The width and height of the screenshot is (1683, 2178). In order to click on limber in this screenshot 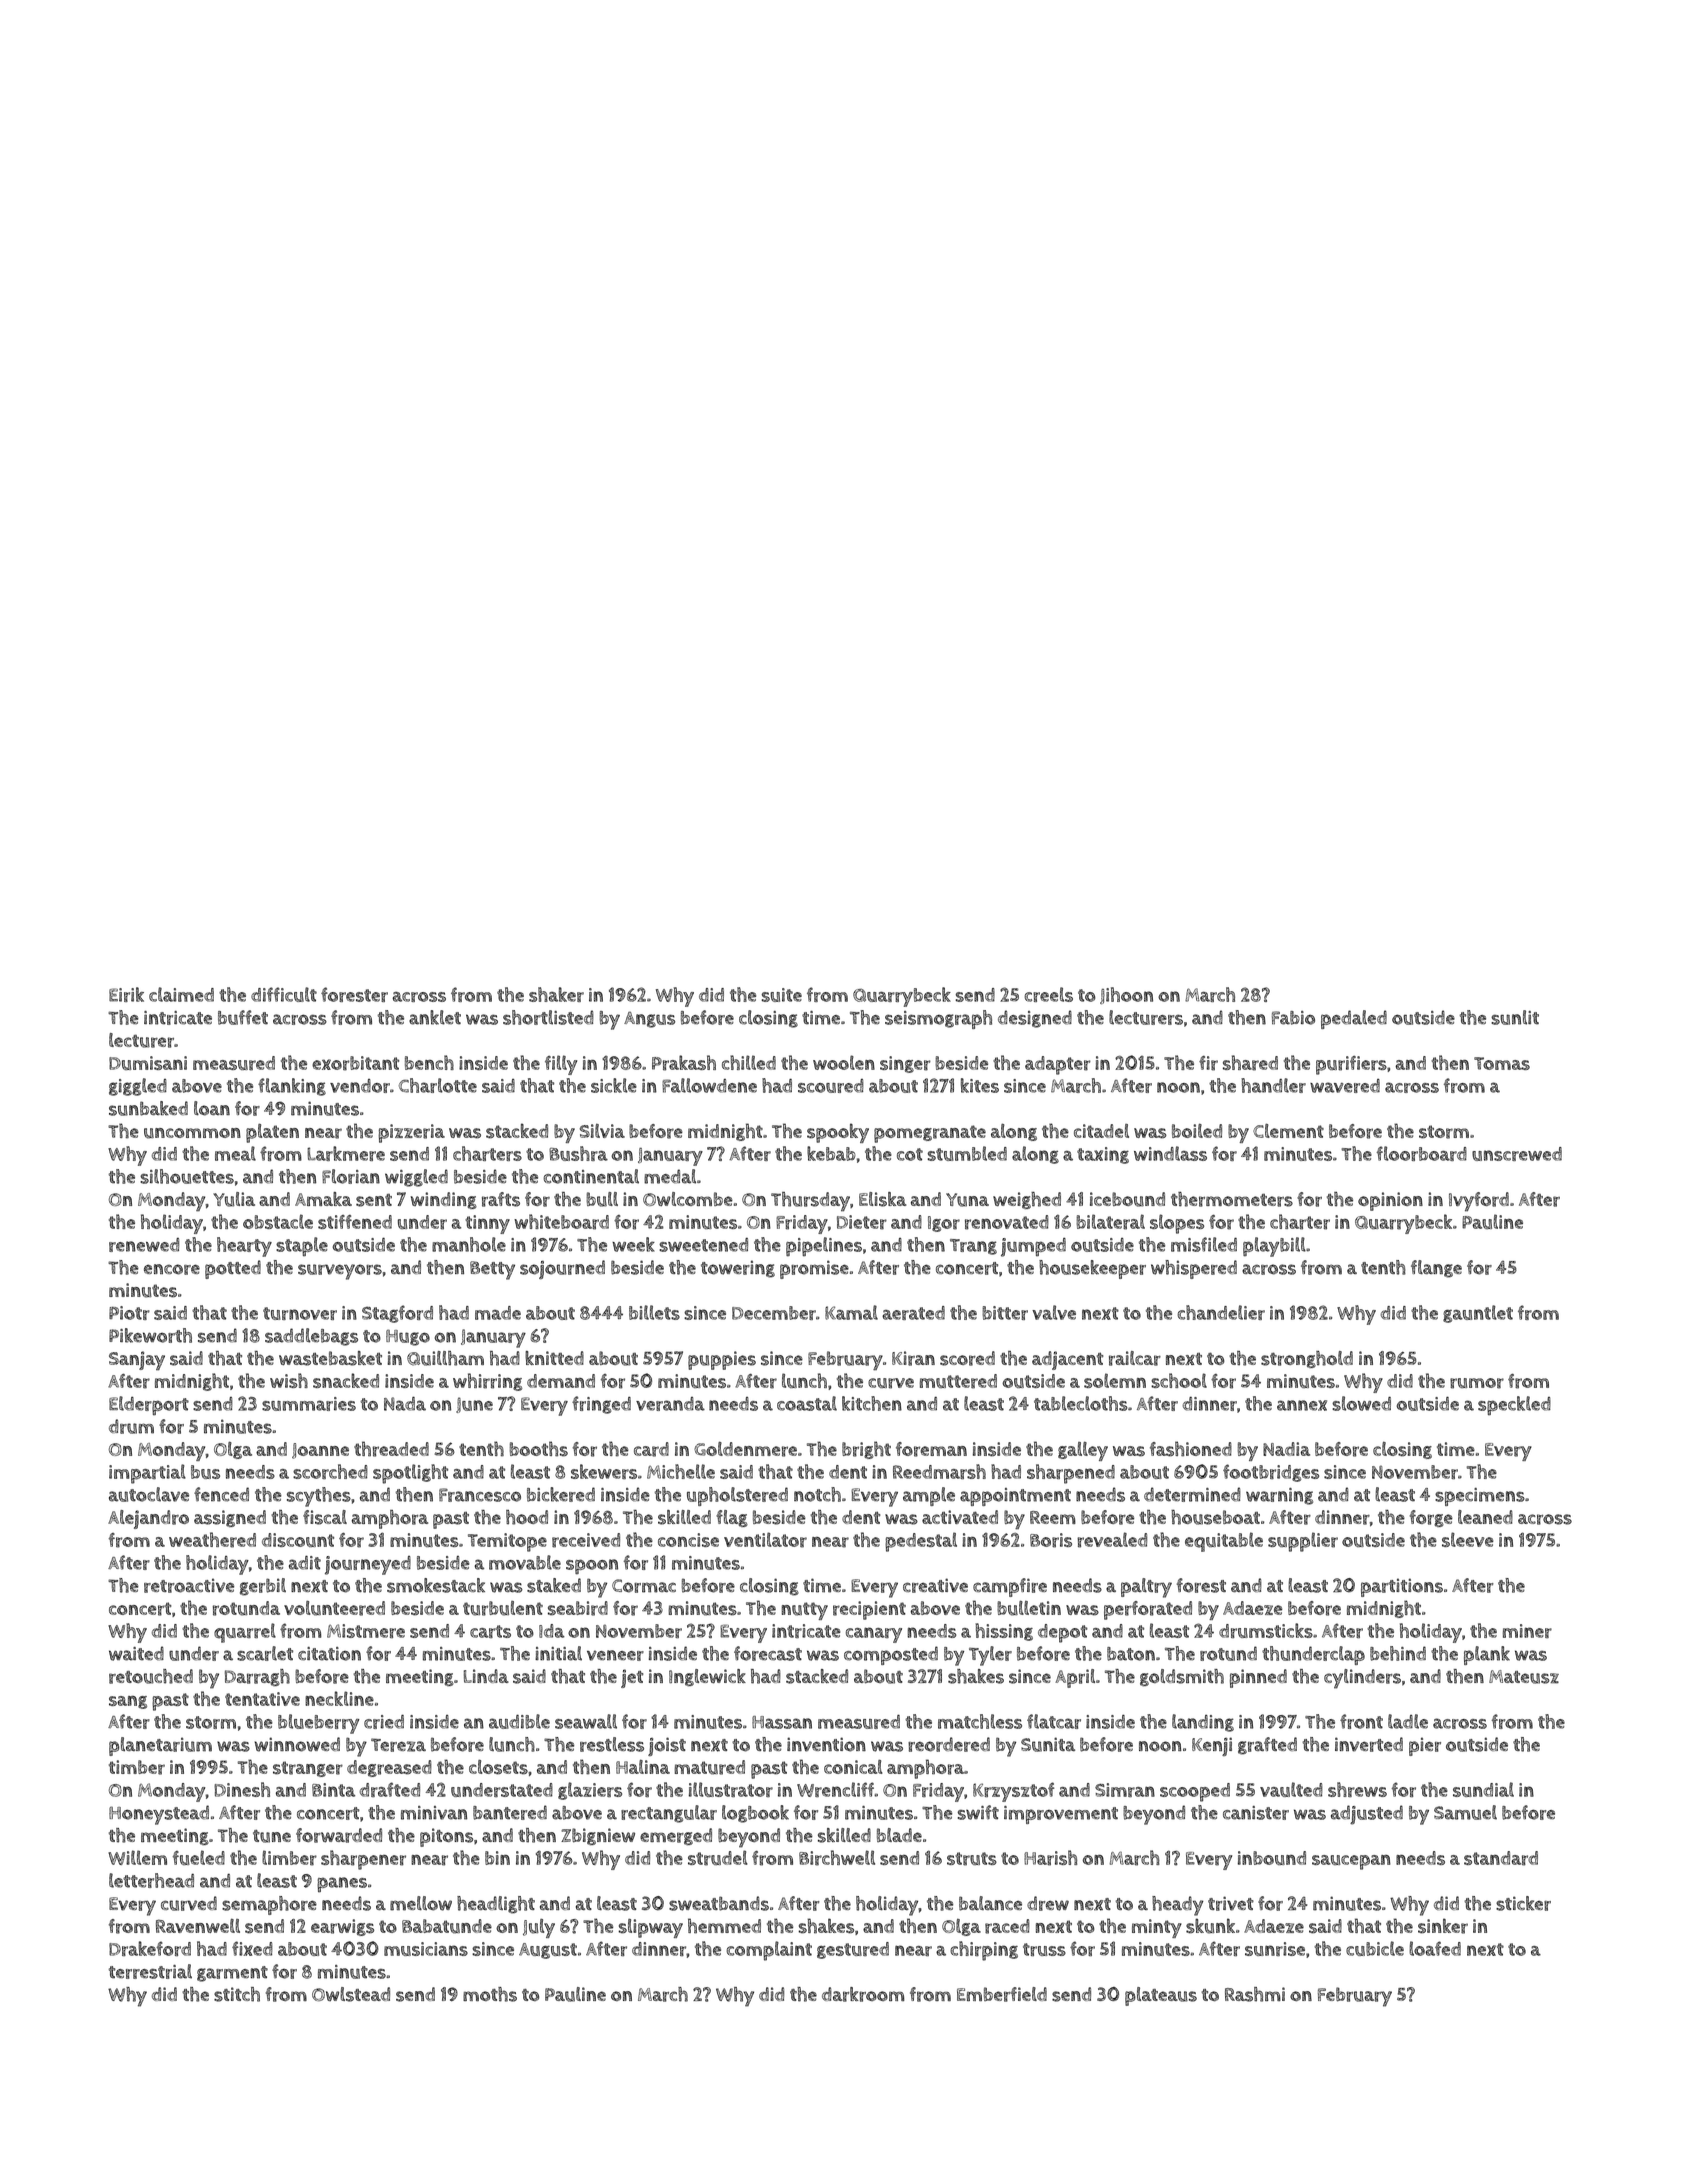, I will do `click(289, 1858)`.
